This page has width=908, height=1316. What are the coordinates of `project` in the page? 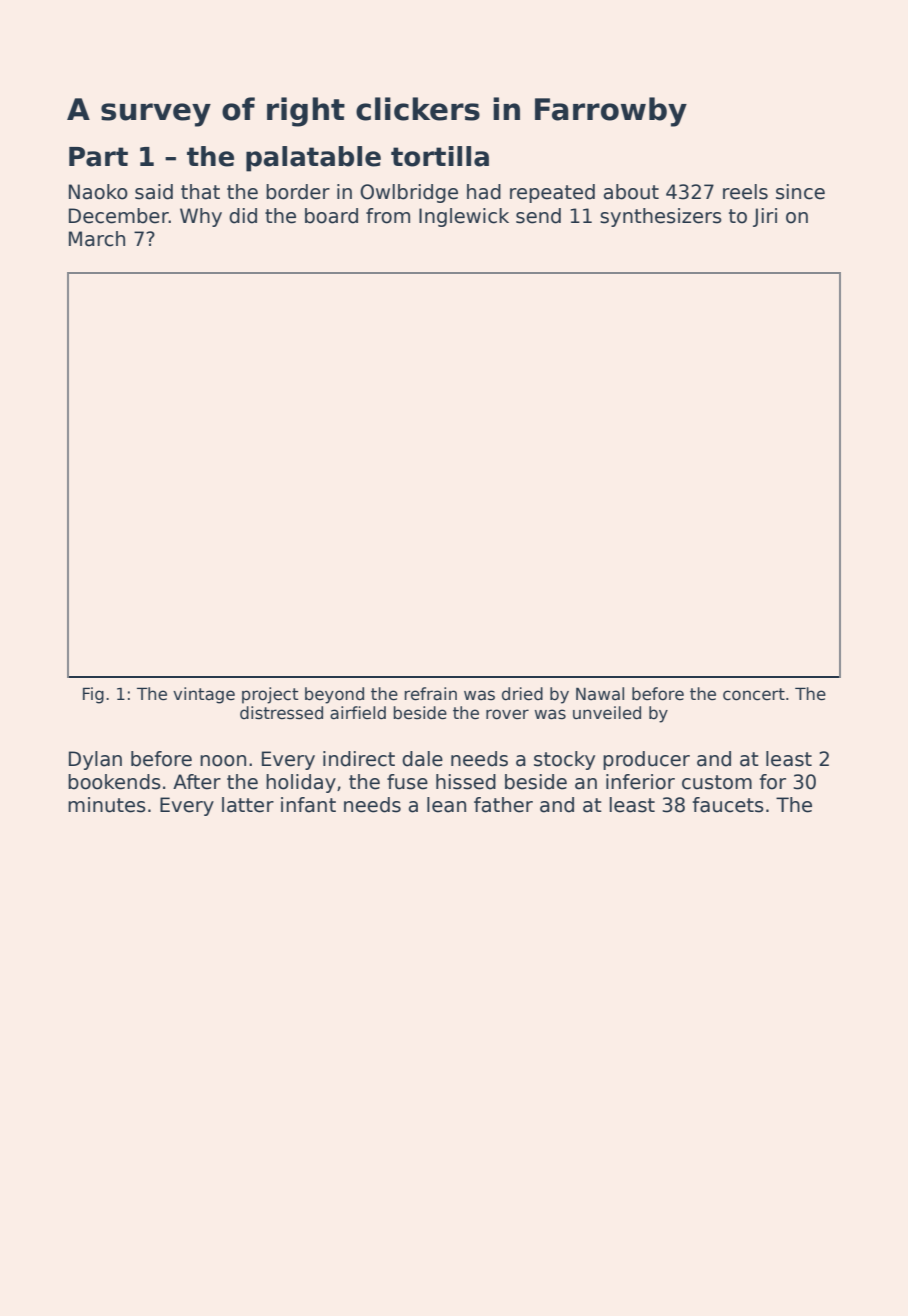 It's located at (270, 695).
